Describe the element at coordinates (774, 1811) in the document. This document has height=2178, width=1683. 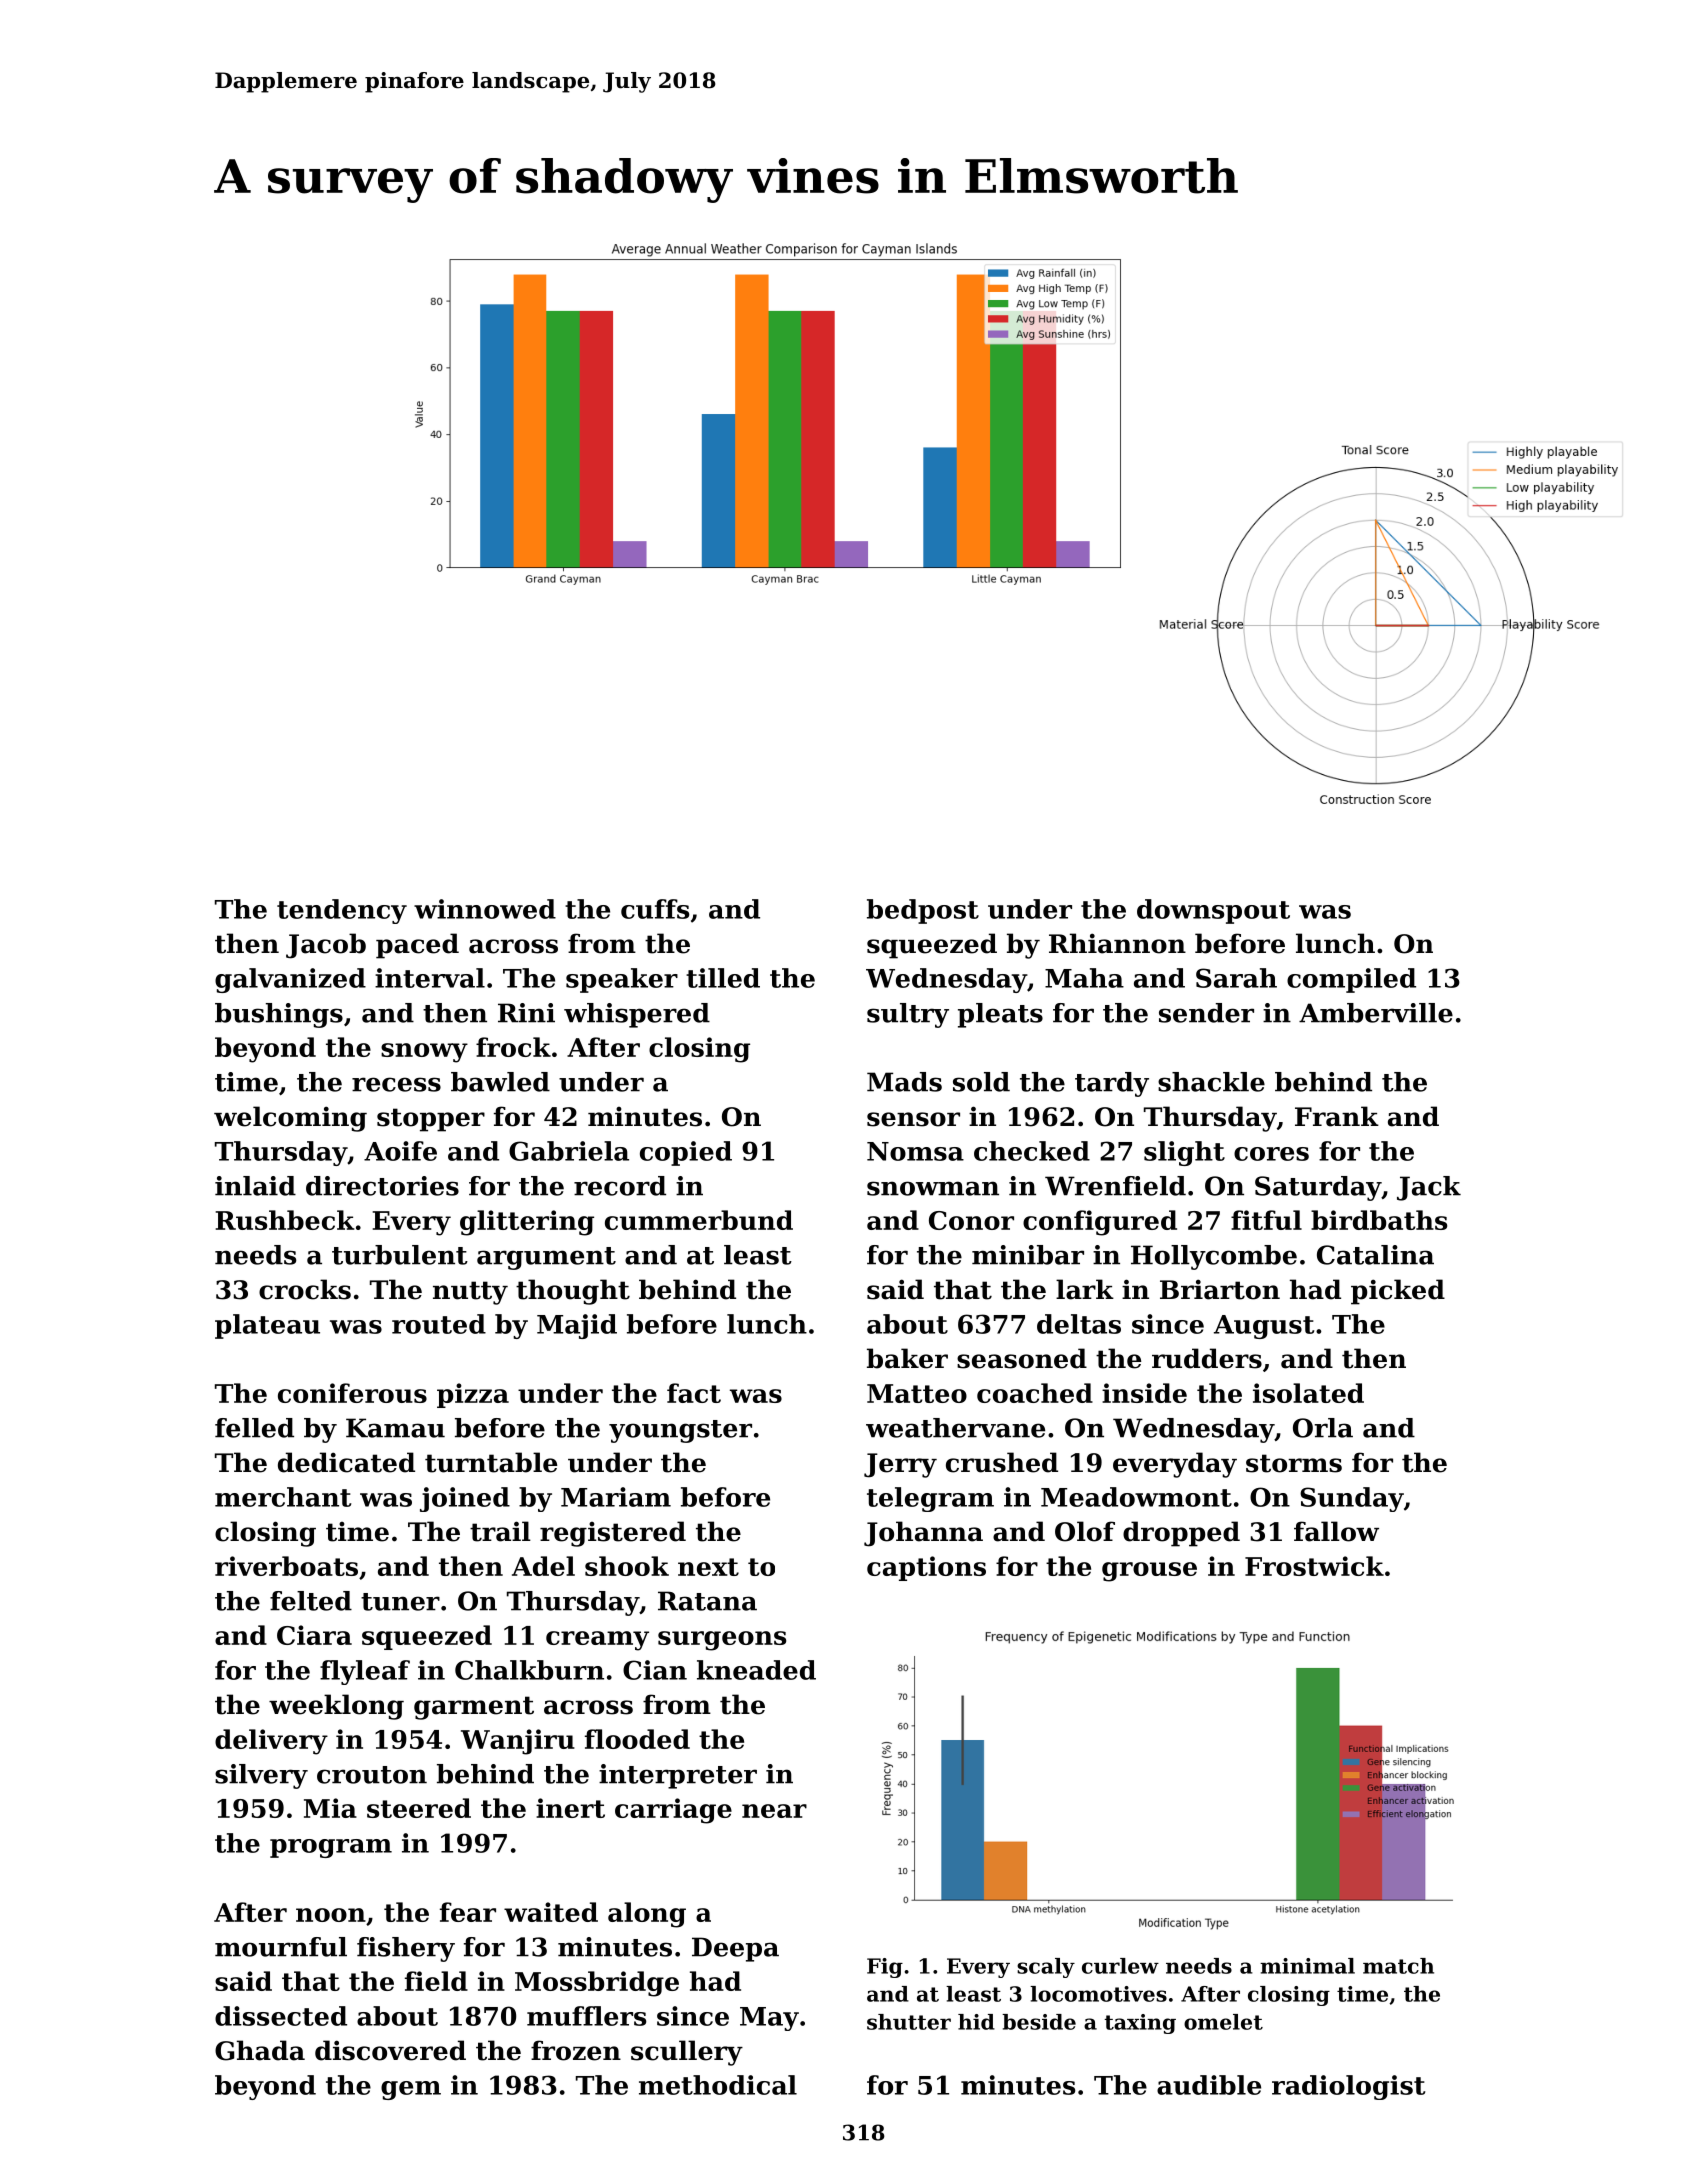
I see `near` at that location.
